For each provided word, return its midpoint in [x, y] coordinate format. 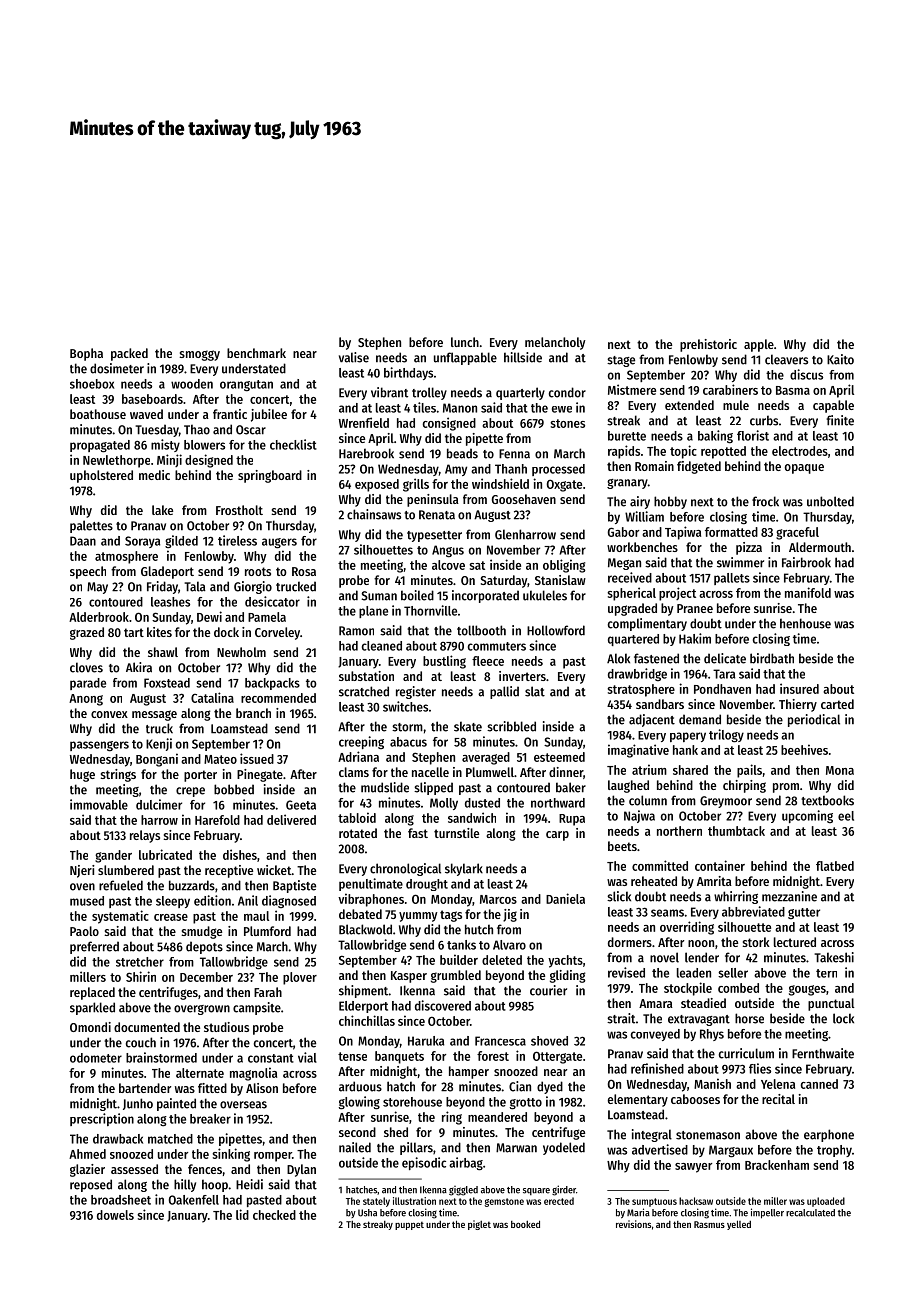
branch [253, 713]
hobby [670, 502]
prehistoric [708, 345]
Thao [197, 429]
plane [373, 612]
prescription [102, 1119]
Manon [460, 408]
